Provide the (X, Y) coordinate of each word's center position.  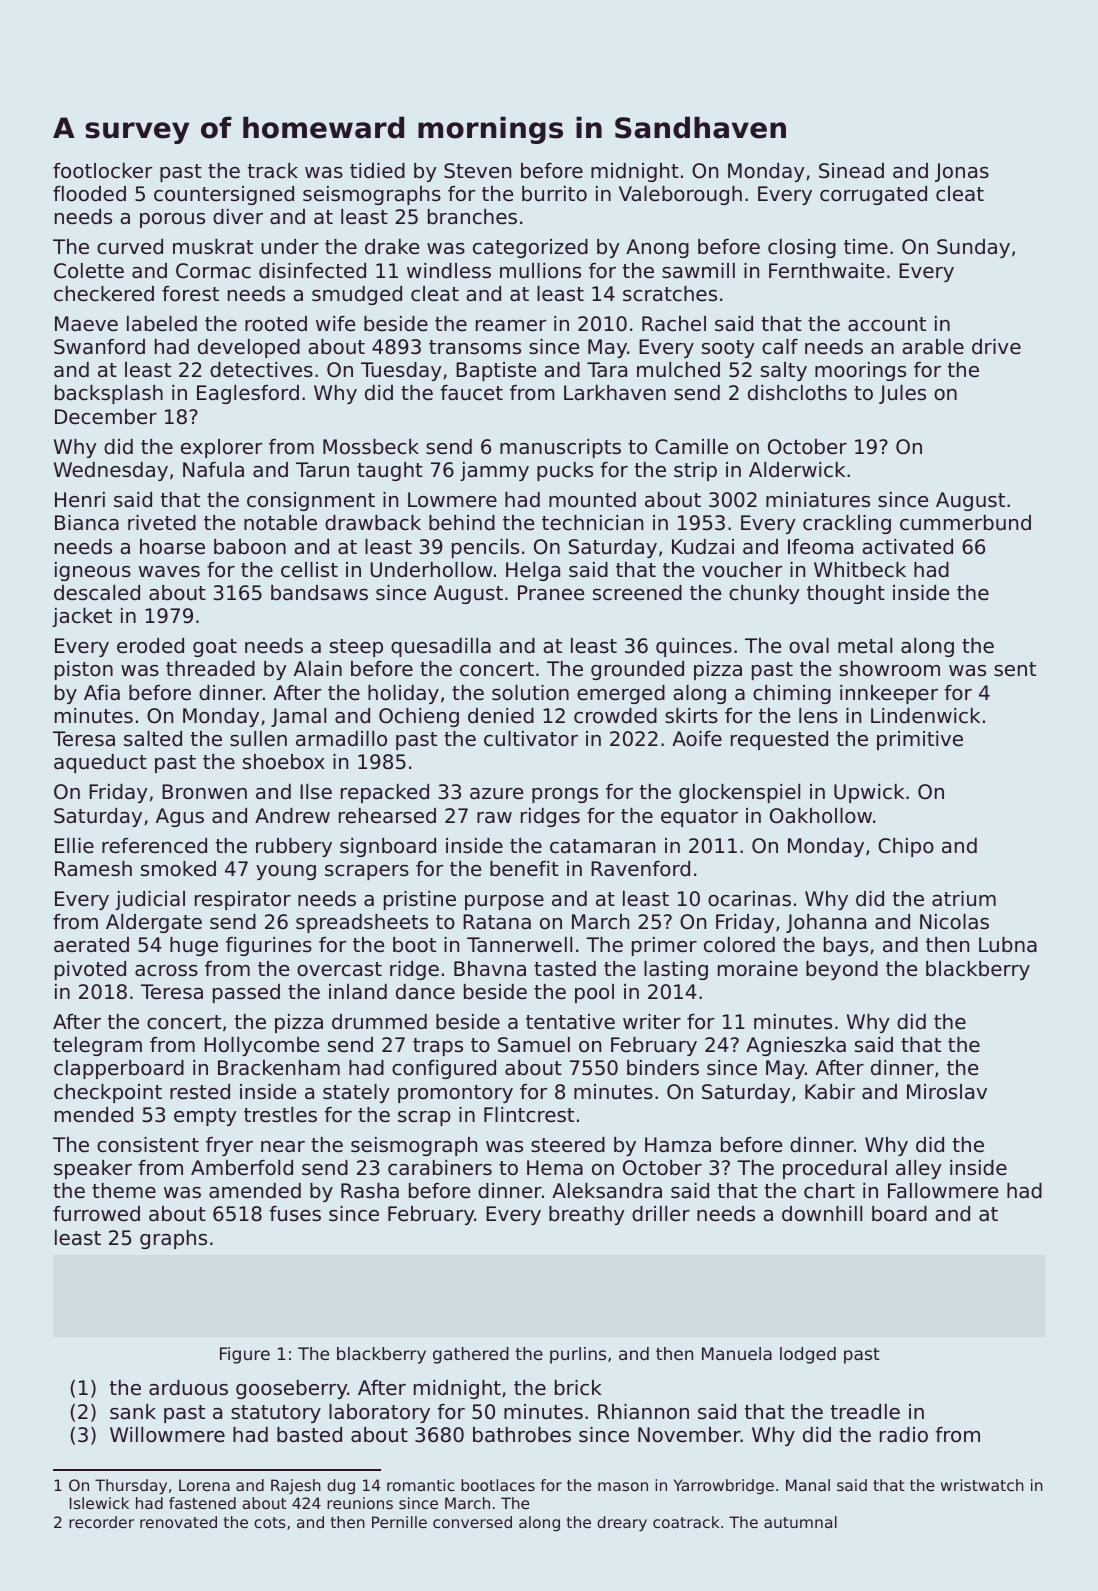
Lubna (1008, 945)
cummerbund (965, 523)
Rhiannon (643, 1412)
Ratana (497, 921)
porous (172, 220)
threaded (210, 669)
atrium (964, 899)
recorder (101, 1522)
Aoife (697, 739)
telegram (97, 1046)
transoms (475, 347)
